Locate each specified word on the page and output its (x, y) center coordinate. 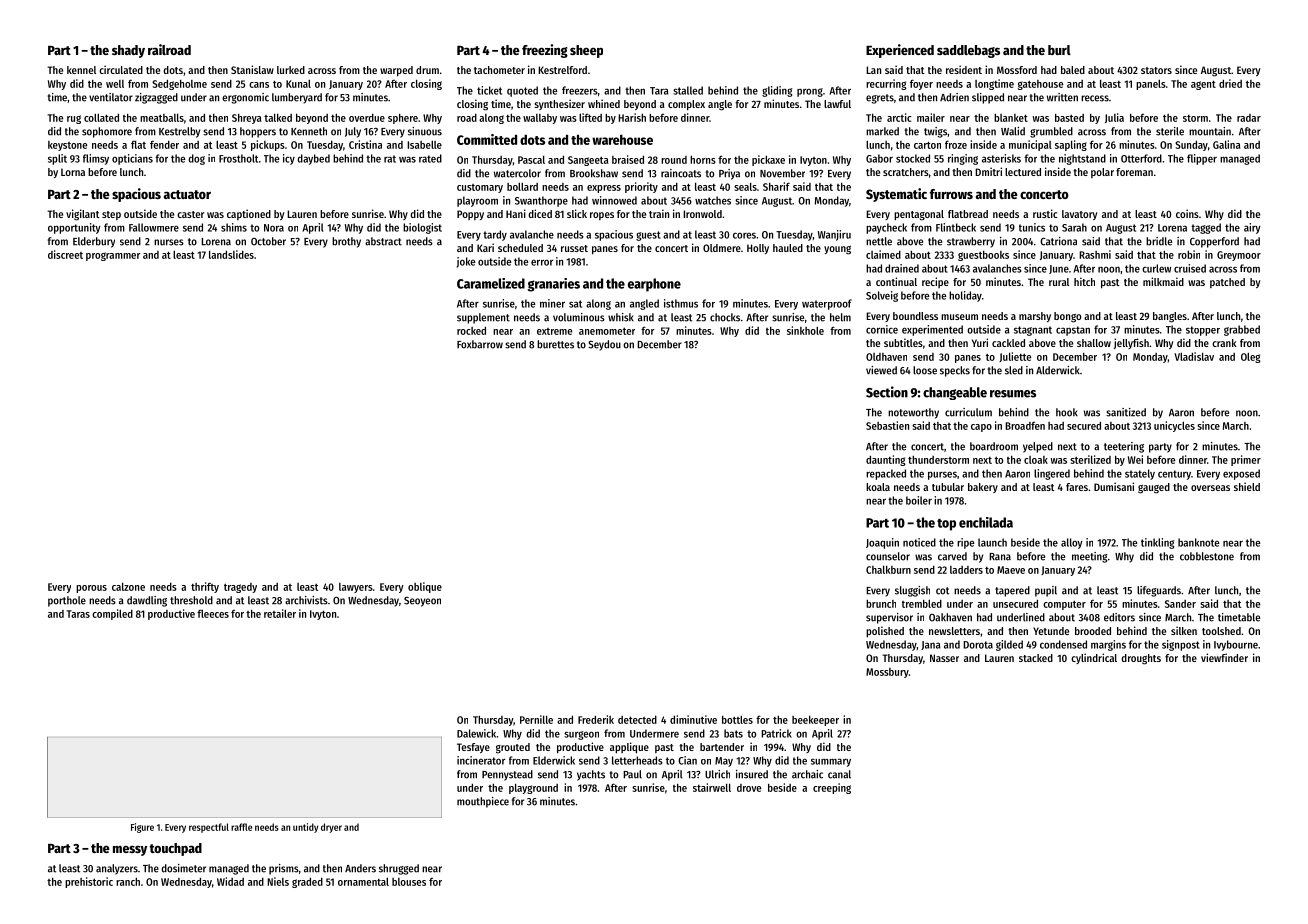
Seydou (604, 345)
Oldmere (722, 248)
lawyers (356, 588)
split (57, 159)
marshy (1035, 317)
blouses (409, 882)
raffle (241, 827)
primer (1246, 460)
